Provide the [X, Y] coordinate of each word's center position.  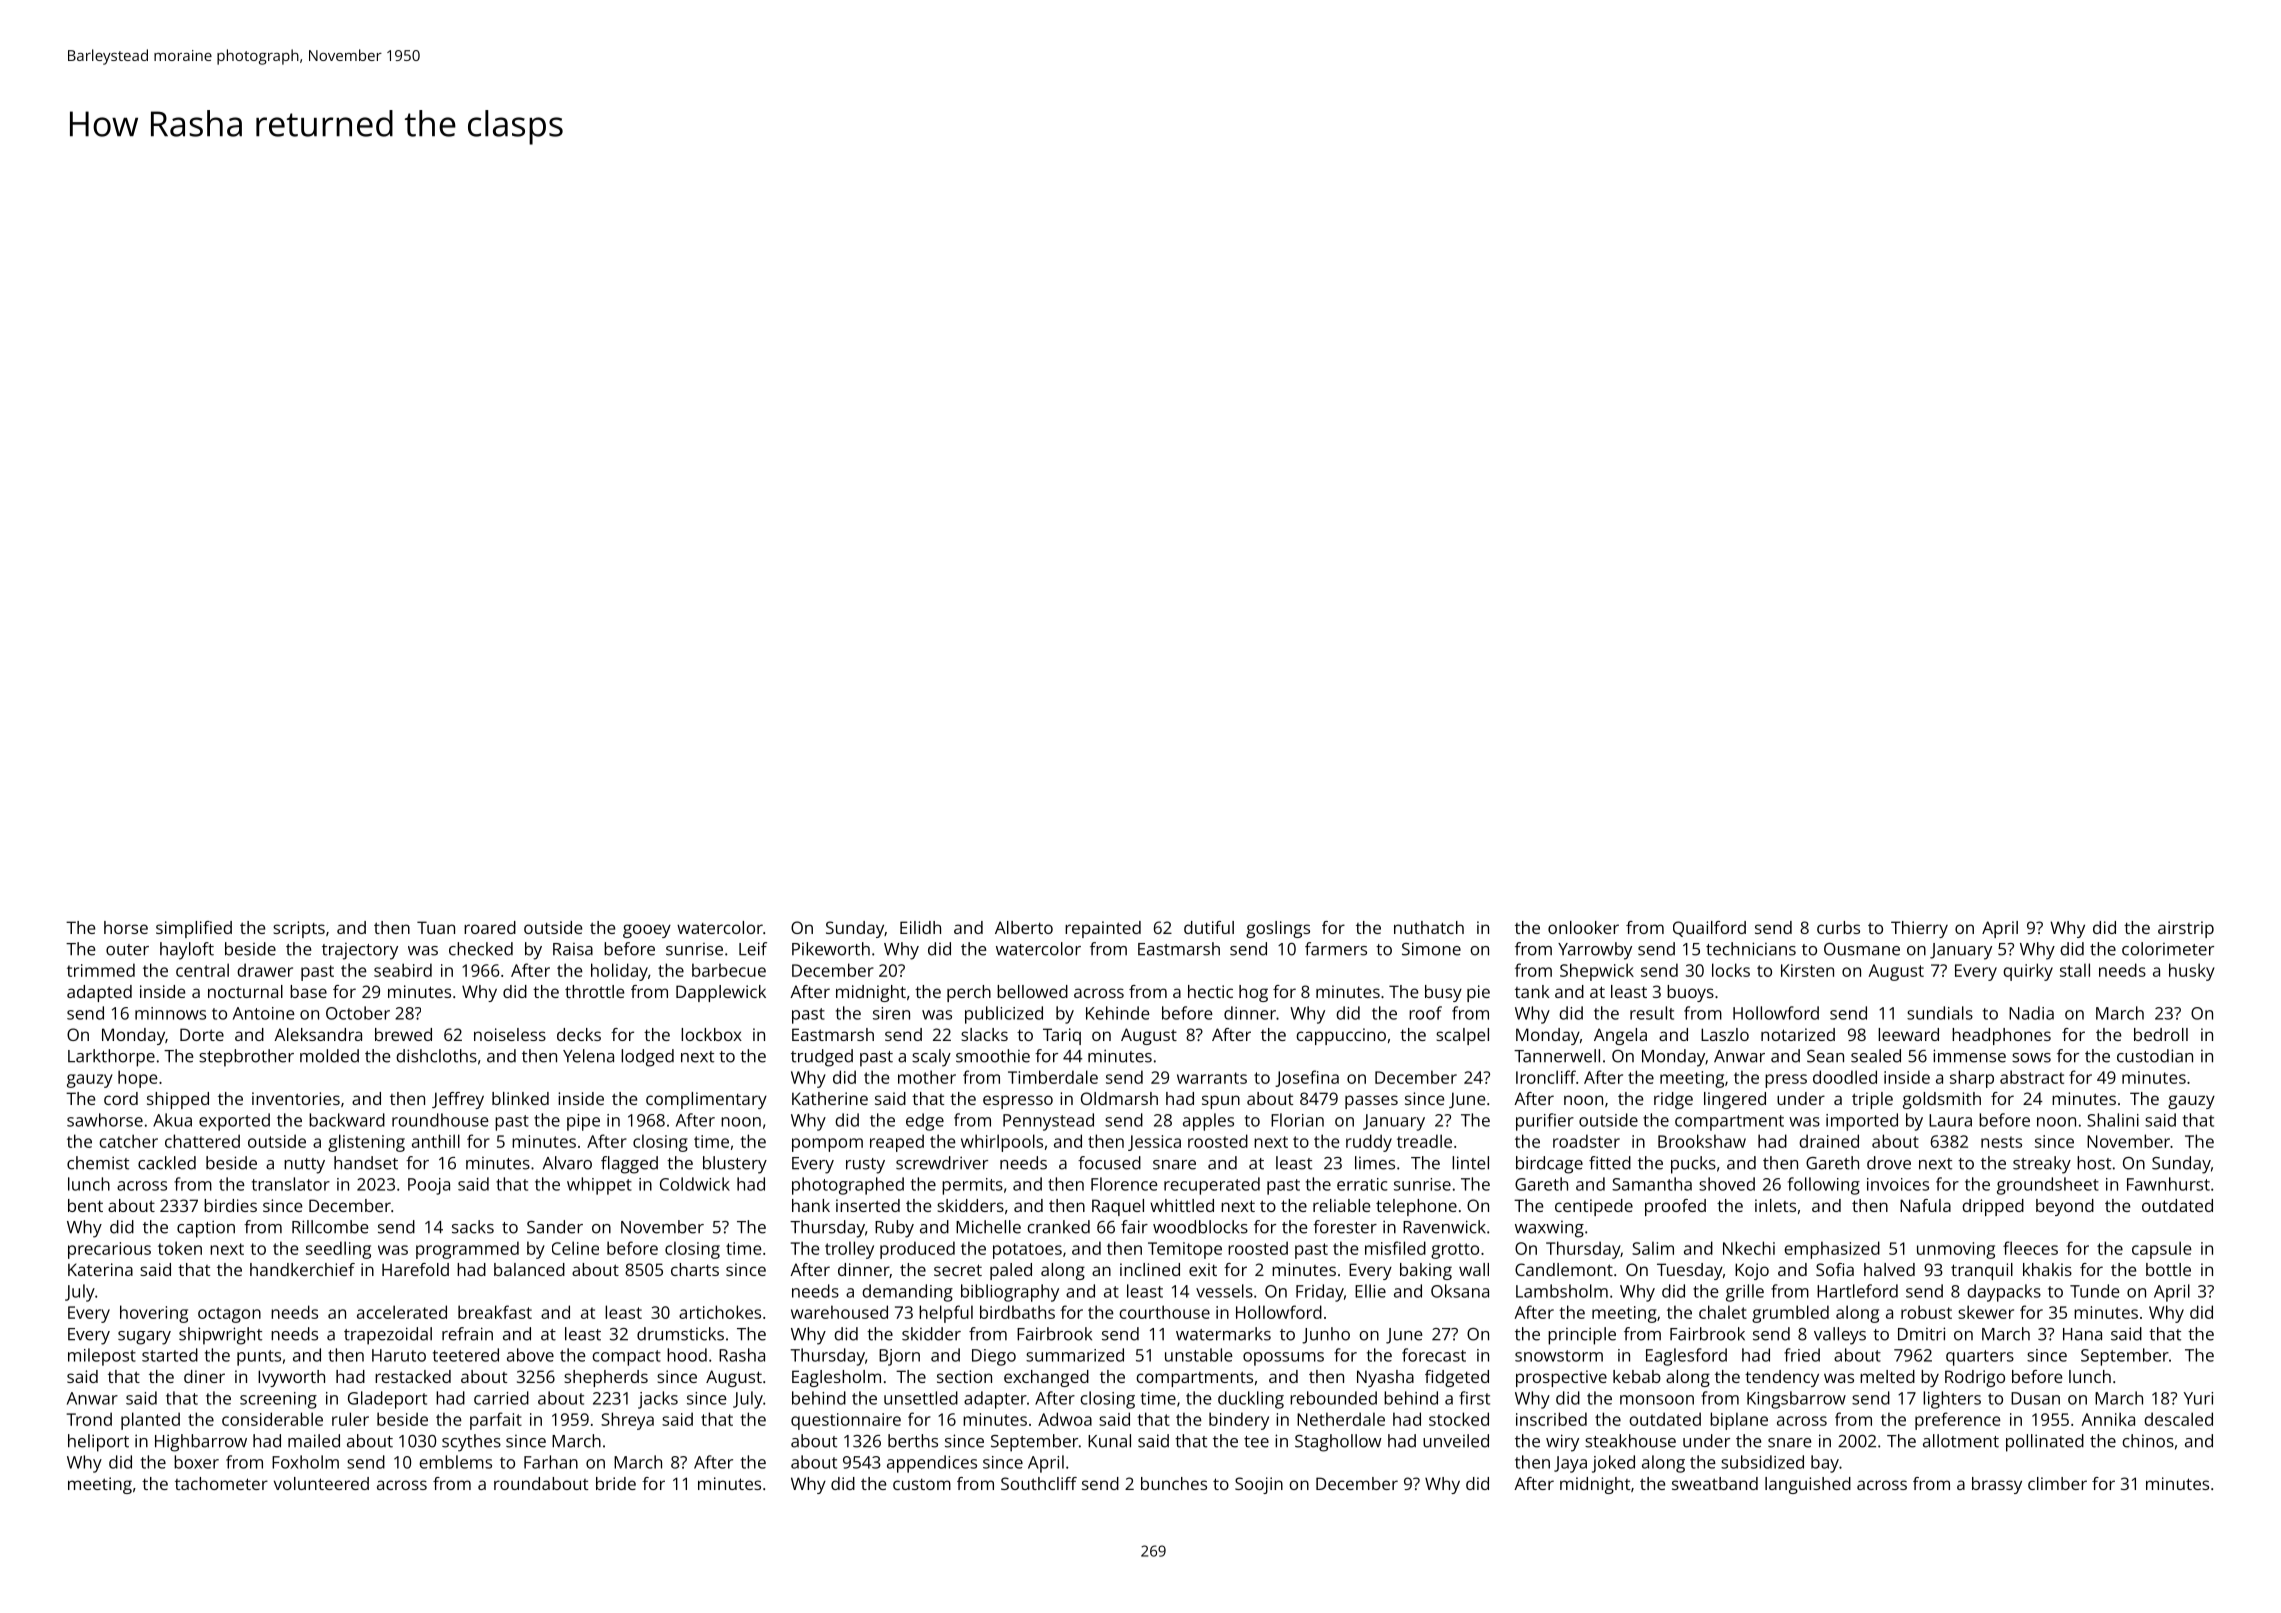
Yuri [2198, 1398]
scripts [299, 929]
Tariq [1062, 1036]
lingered [1735, 1100]
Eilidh [920, 927]
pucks [1693, 1165]
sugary [144, 1338]
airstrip [2186, 929]
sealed [1876, 1056]
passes [1371, 1102]
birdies [230, 1205]
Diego [994, 1357]
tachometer [221, 1483]
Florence [1124, 1184]
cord [121, 1098]
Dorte [202, 1034]
